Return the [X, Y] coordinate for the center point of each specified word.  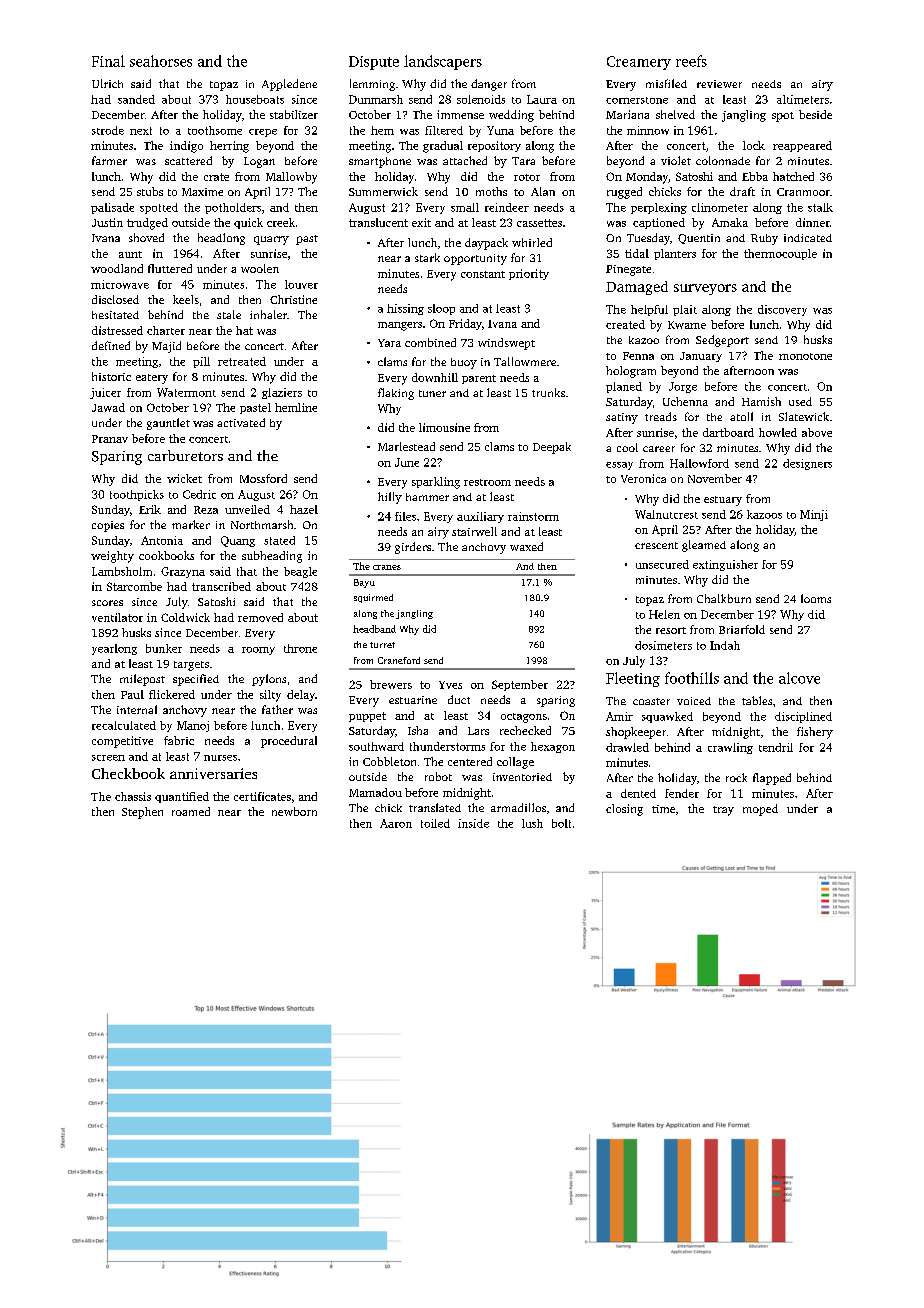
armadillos [518, 807]
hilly [390, 498]
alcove [799, 678]
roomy [258, 651]
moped [760, 810]
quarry [271, 240]
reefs [691, 61]
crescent [656, 545]
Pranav [110, 439]
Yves [450, 685]
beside [815, 114]
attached [465, 160]
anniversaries [213, 773]
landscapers [443, 62]
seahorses [161, 61]
